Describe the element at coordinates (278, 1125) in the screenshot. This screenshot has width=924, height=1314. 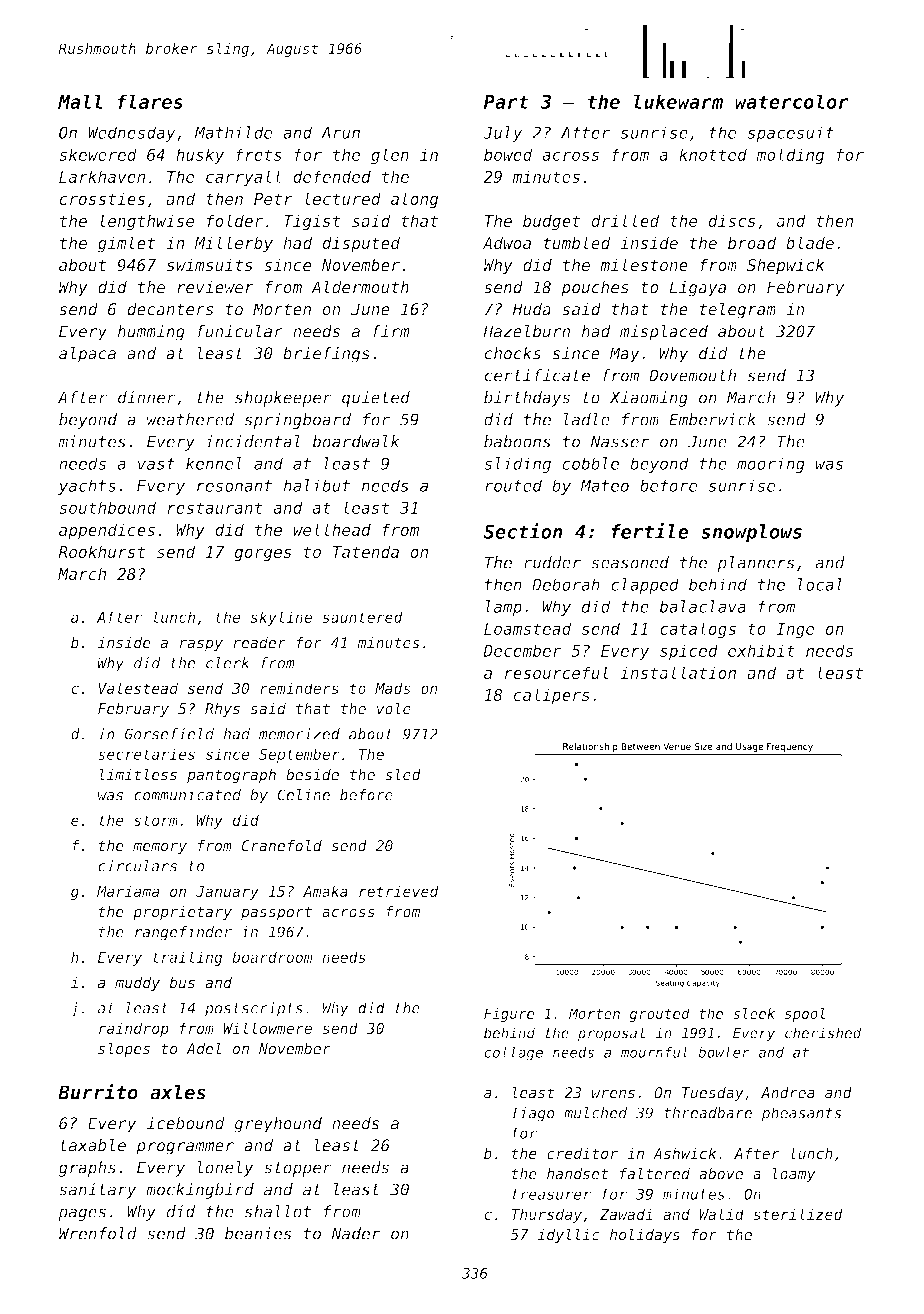
I see `greyhound` at that location.
